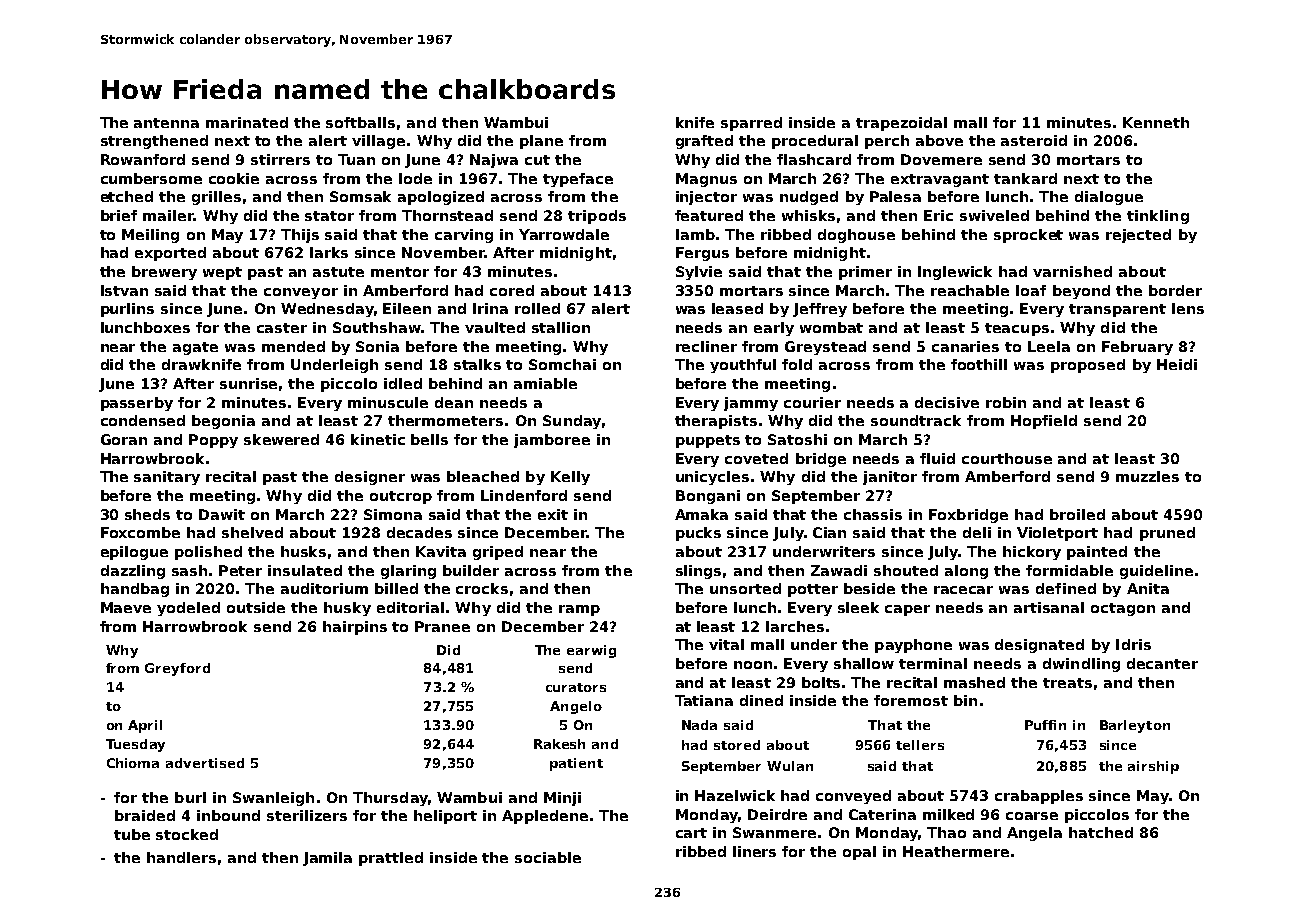 The width and height of the document is (1308, 924). I want to click on cart, so click(691, 833).
